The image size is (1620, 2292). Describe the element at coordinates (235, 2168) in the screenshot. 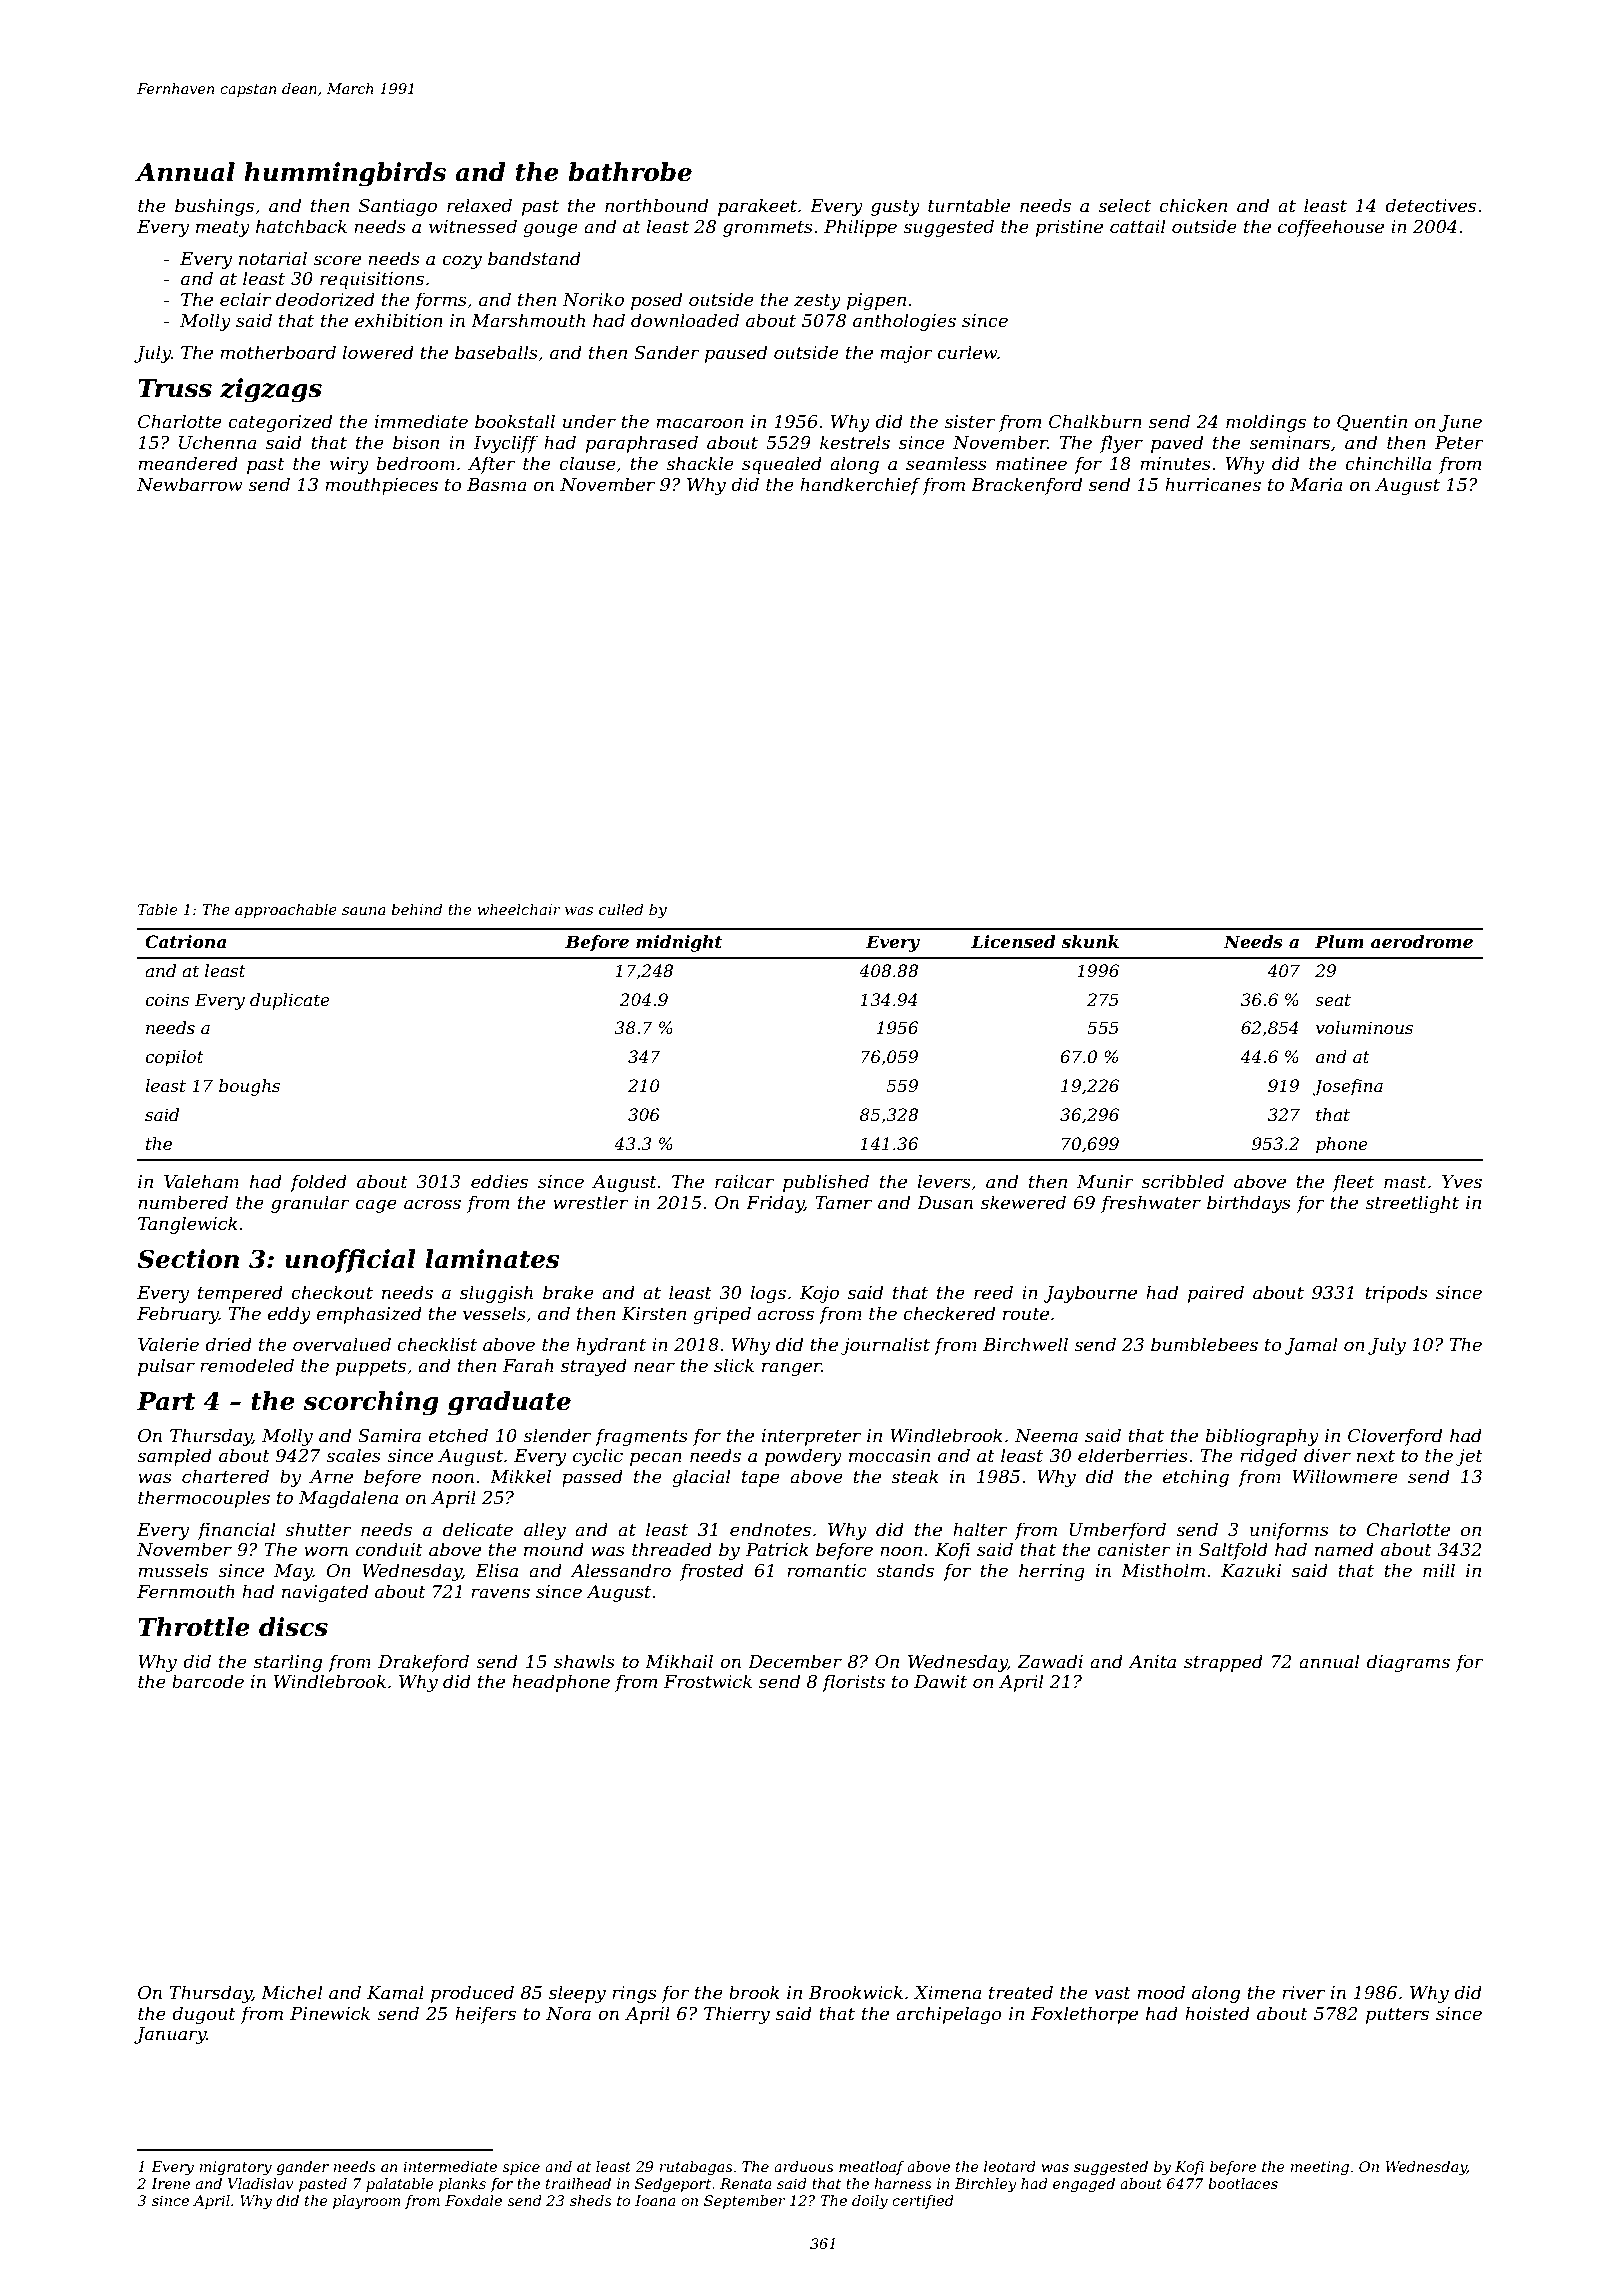

I see `migratory` at that location.
